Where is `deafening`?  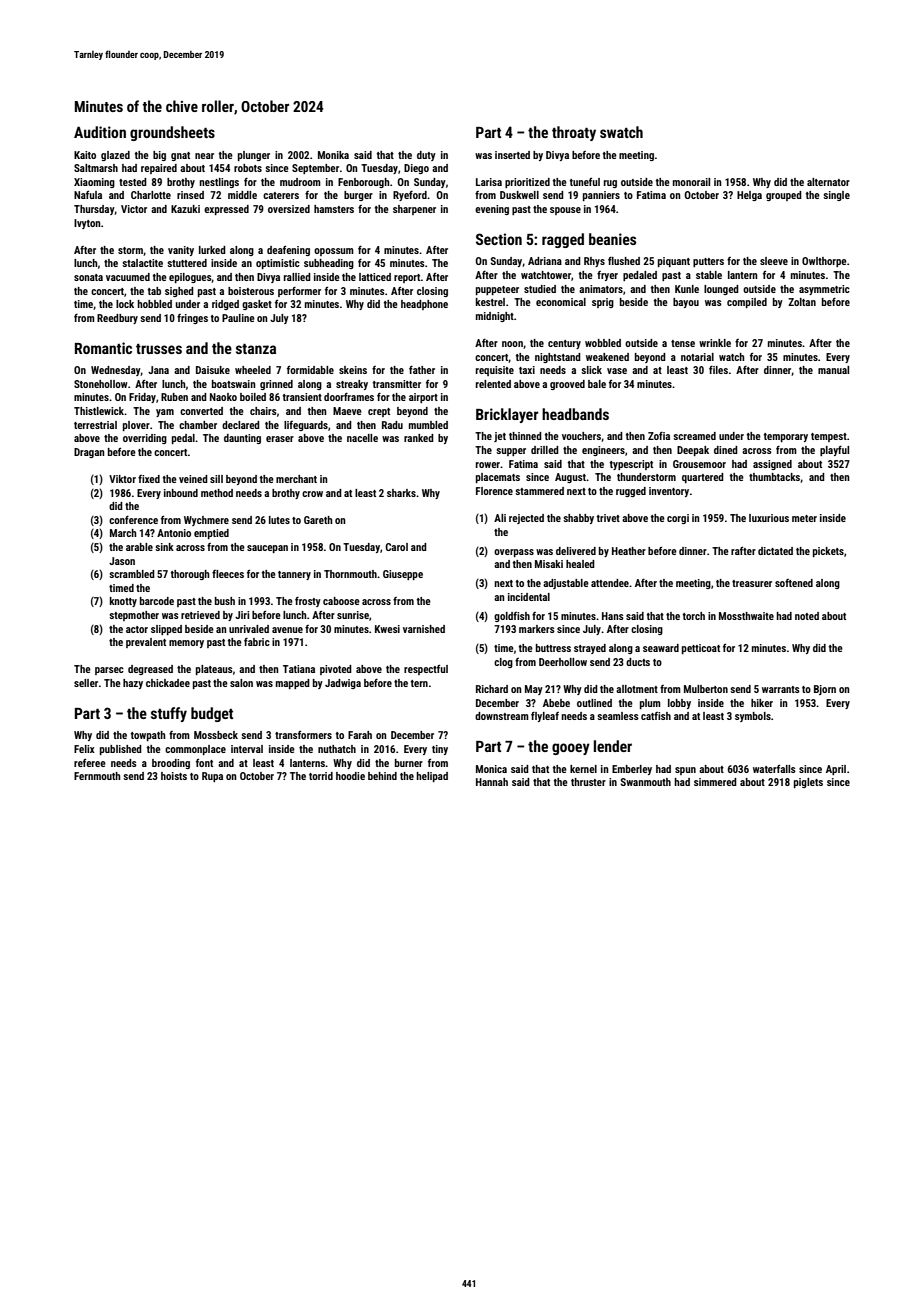
deafening is located at coordinates (288, 251).
